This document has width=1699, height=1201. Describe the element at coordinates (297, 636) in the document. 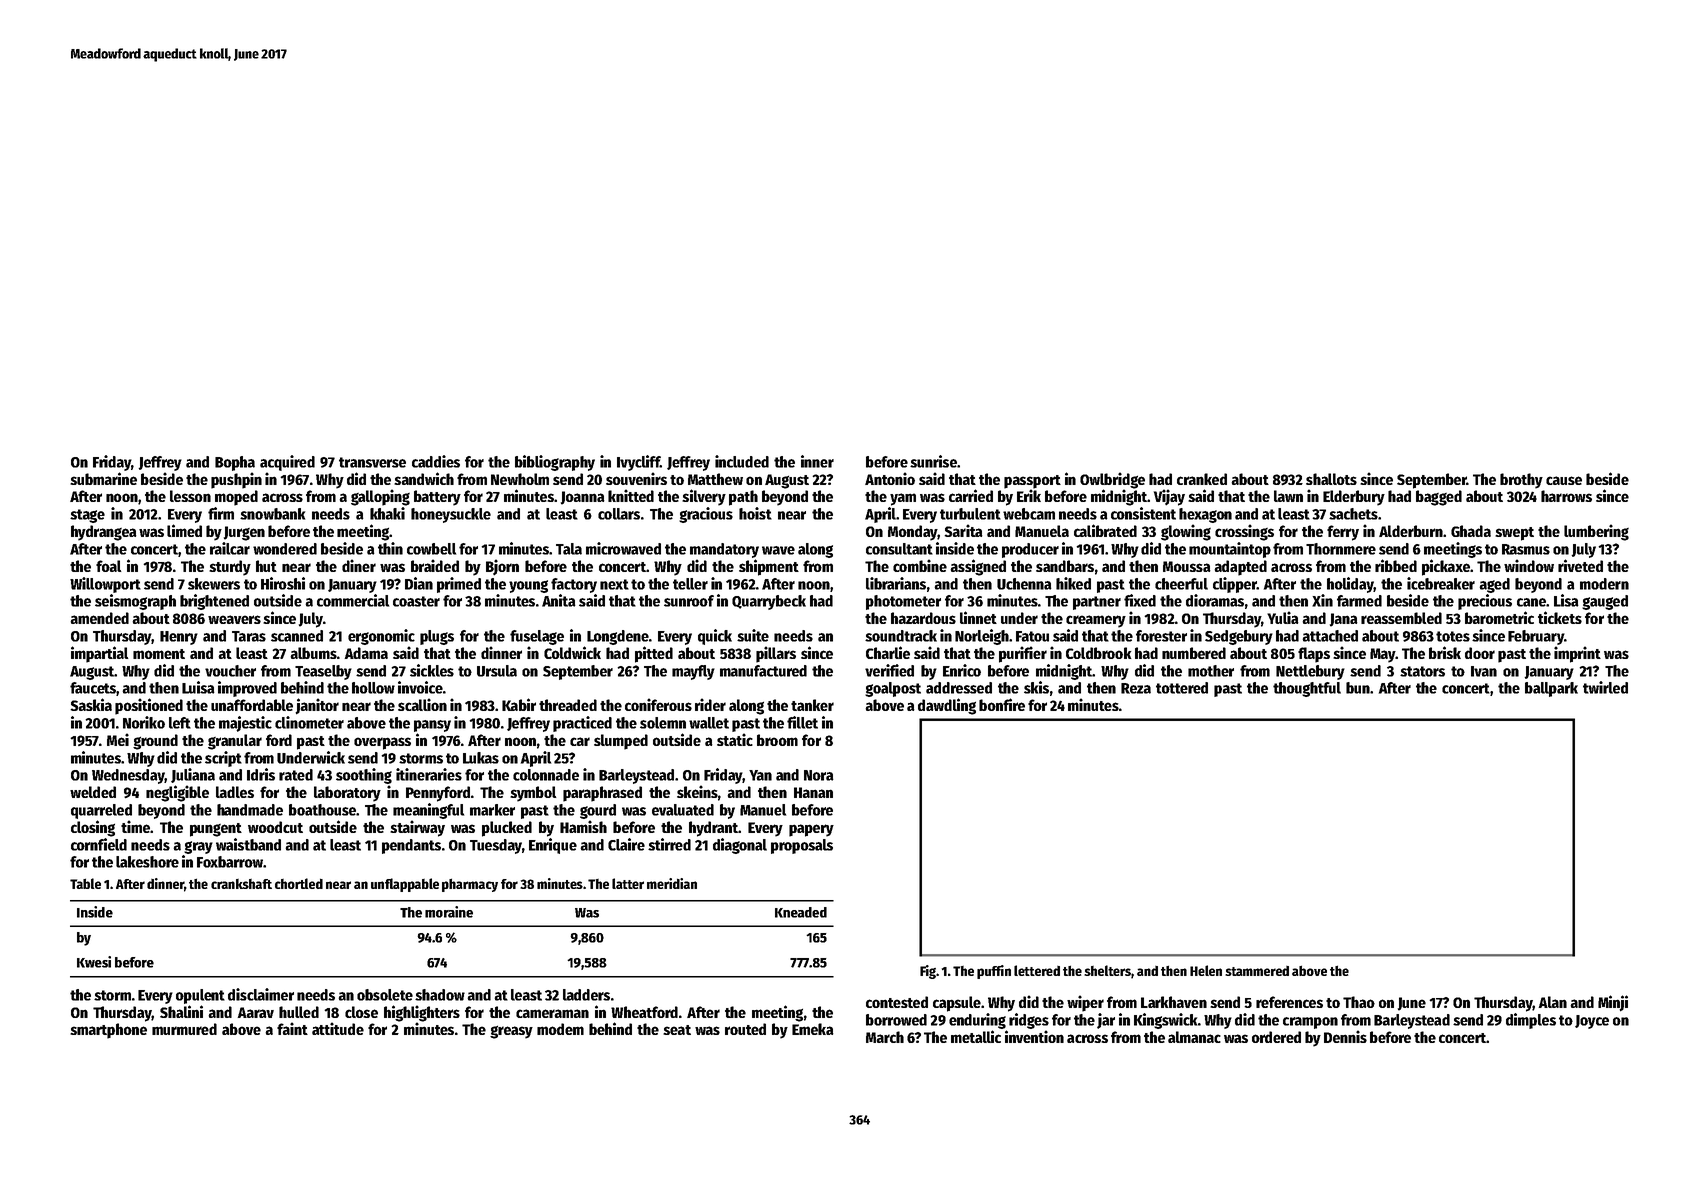

I see `scanned` at that location.
